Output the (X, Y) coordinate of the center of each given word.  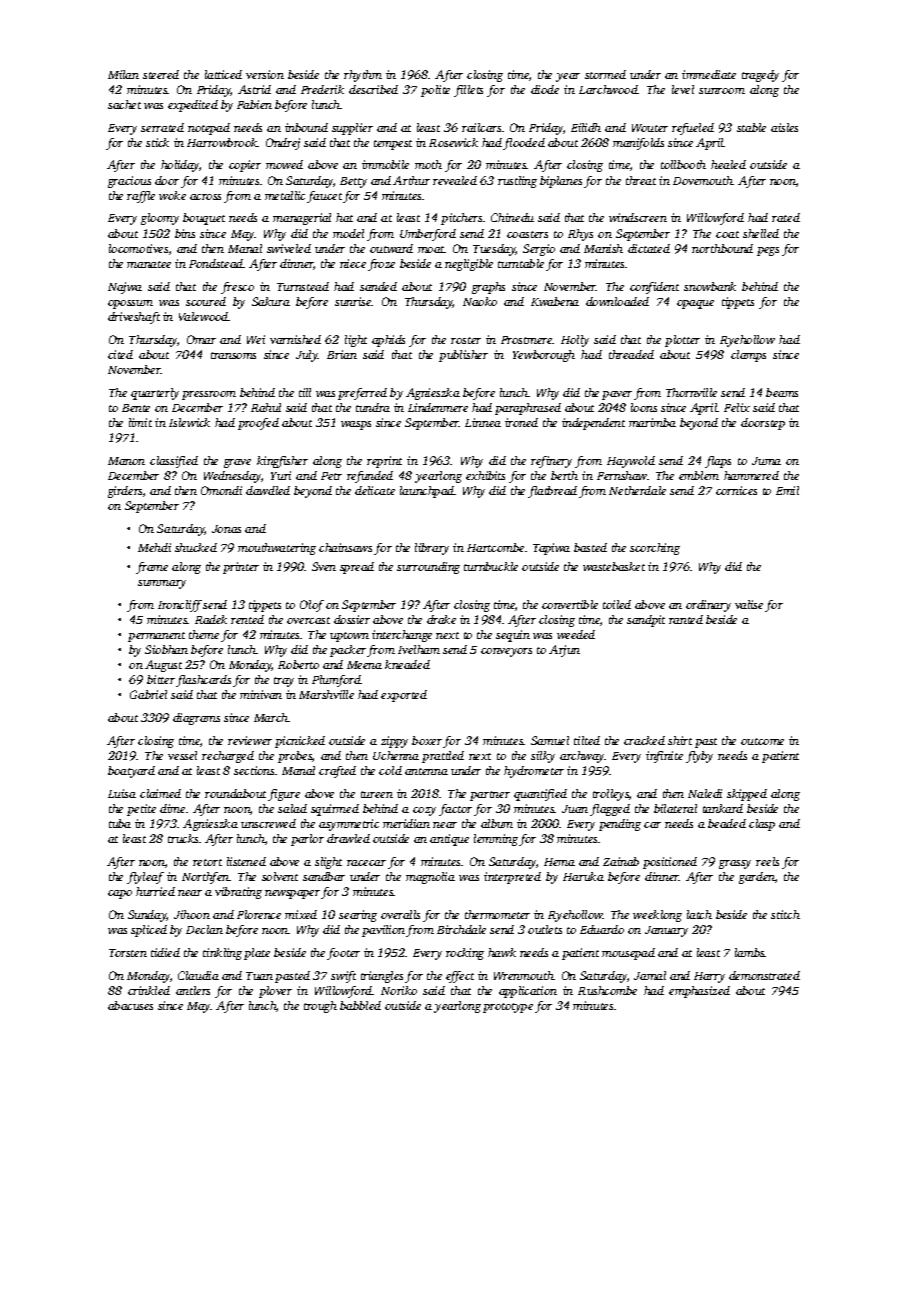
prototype (508, 1008)
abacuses (130, 1005)
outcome (762, 741)
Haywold (631, 462)
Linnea (483, 422)
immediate (709, 74)
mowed (284, 164)
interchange (402, 636)
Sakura (271, 301)
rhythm (363, 76)
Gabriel (148, 694)
